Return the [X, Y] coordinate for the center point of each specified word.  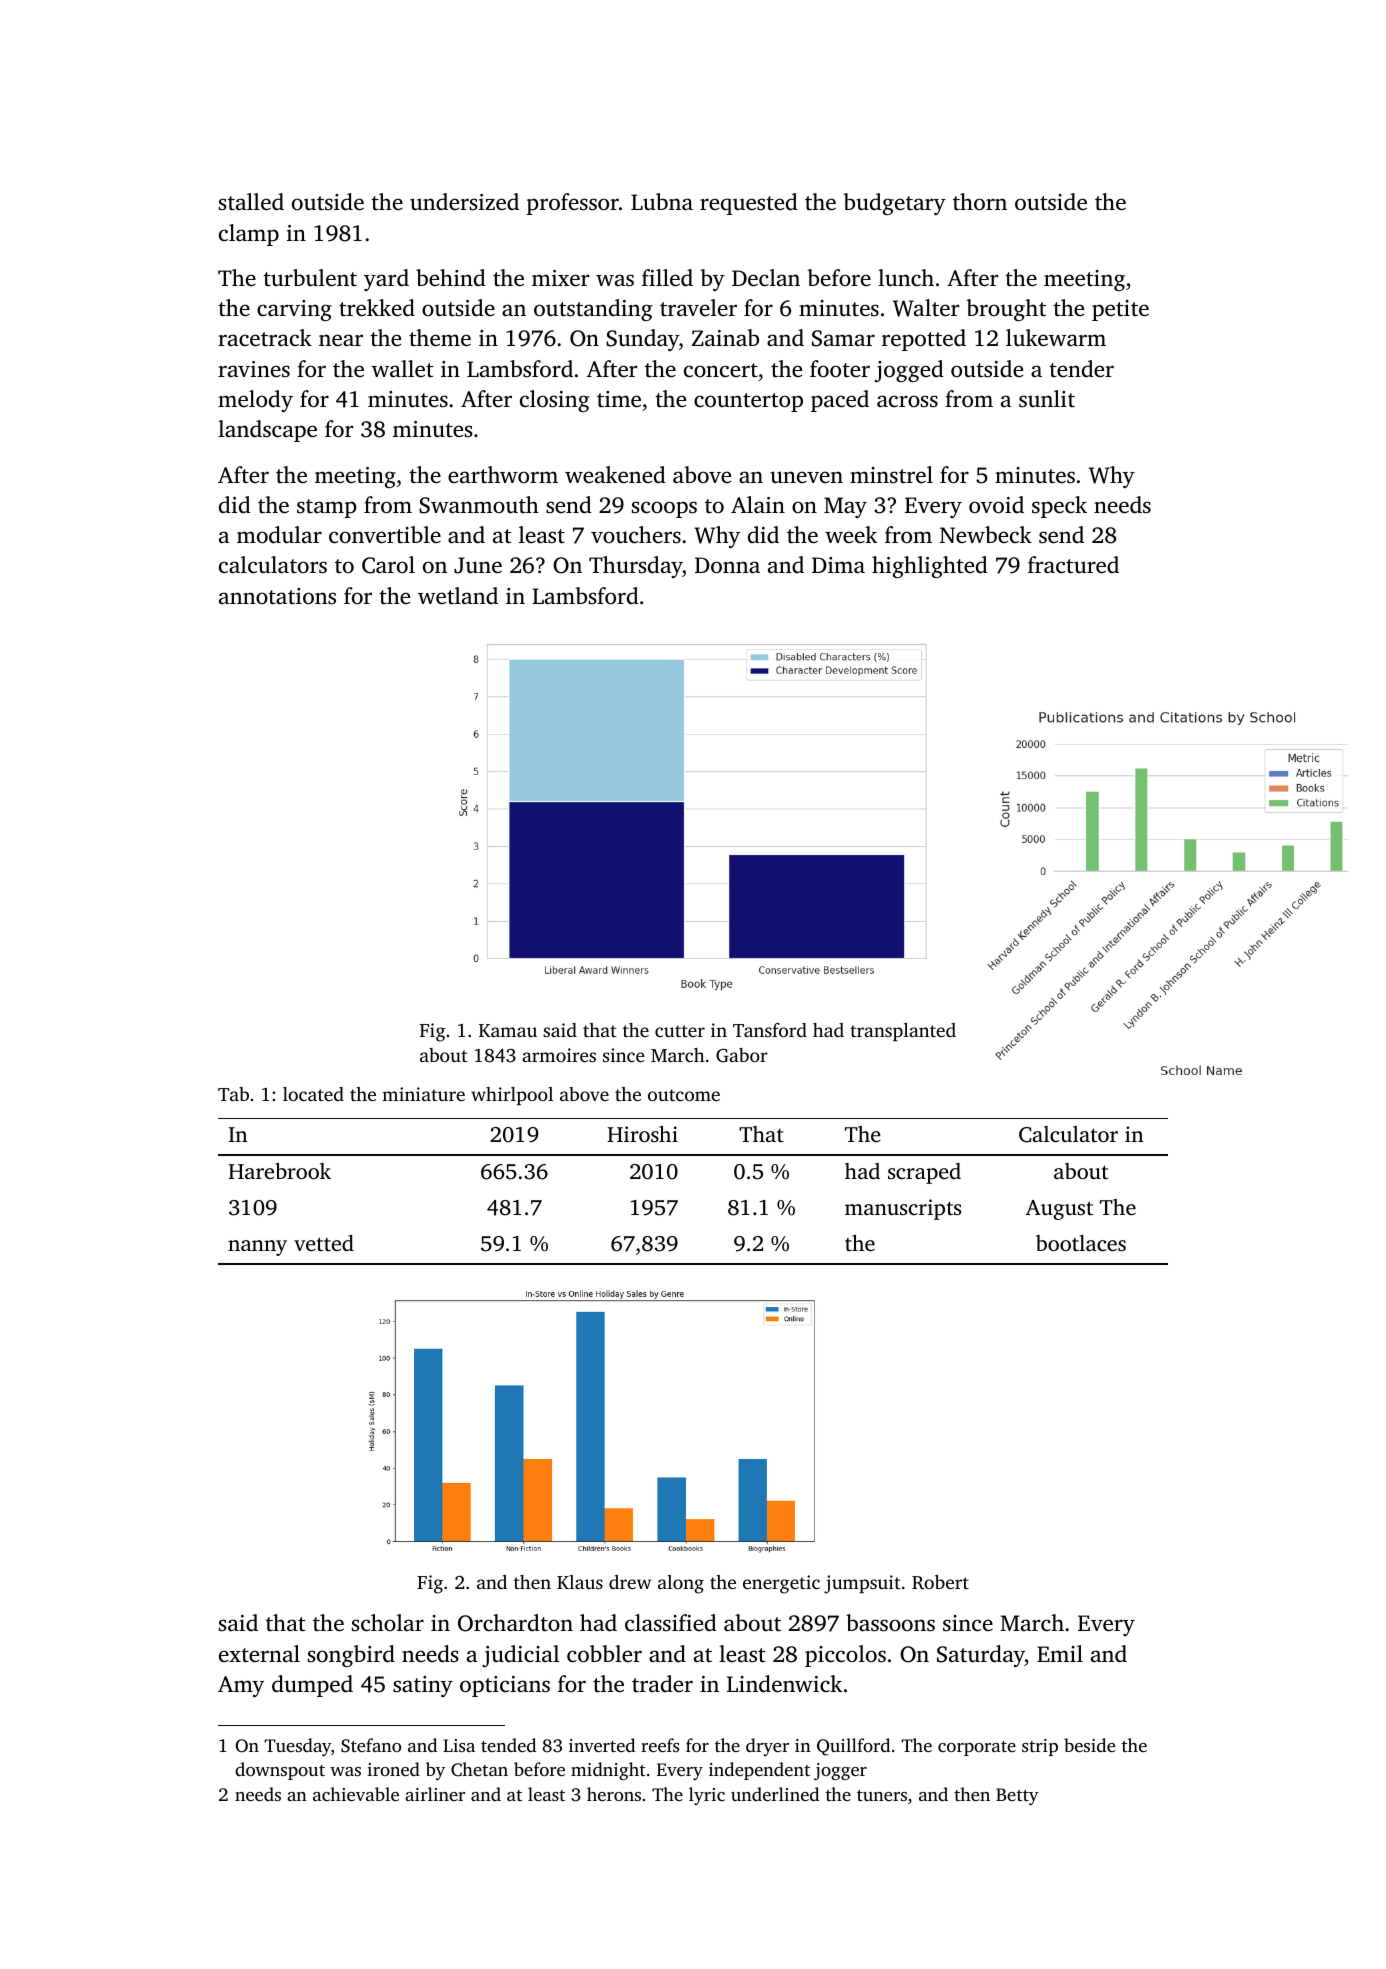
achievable [356, 1794]
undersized [464, 202]
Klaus [580, 1582]
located [313, 1094]
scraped [924, 1173]
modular [279, 535]
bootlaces [1081, 1243]
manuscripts [903, 1209]
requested [749, 204]
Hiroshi [642, 1134]
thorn [980, 202]
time [619, 399]
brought [1006, 310]
